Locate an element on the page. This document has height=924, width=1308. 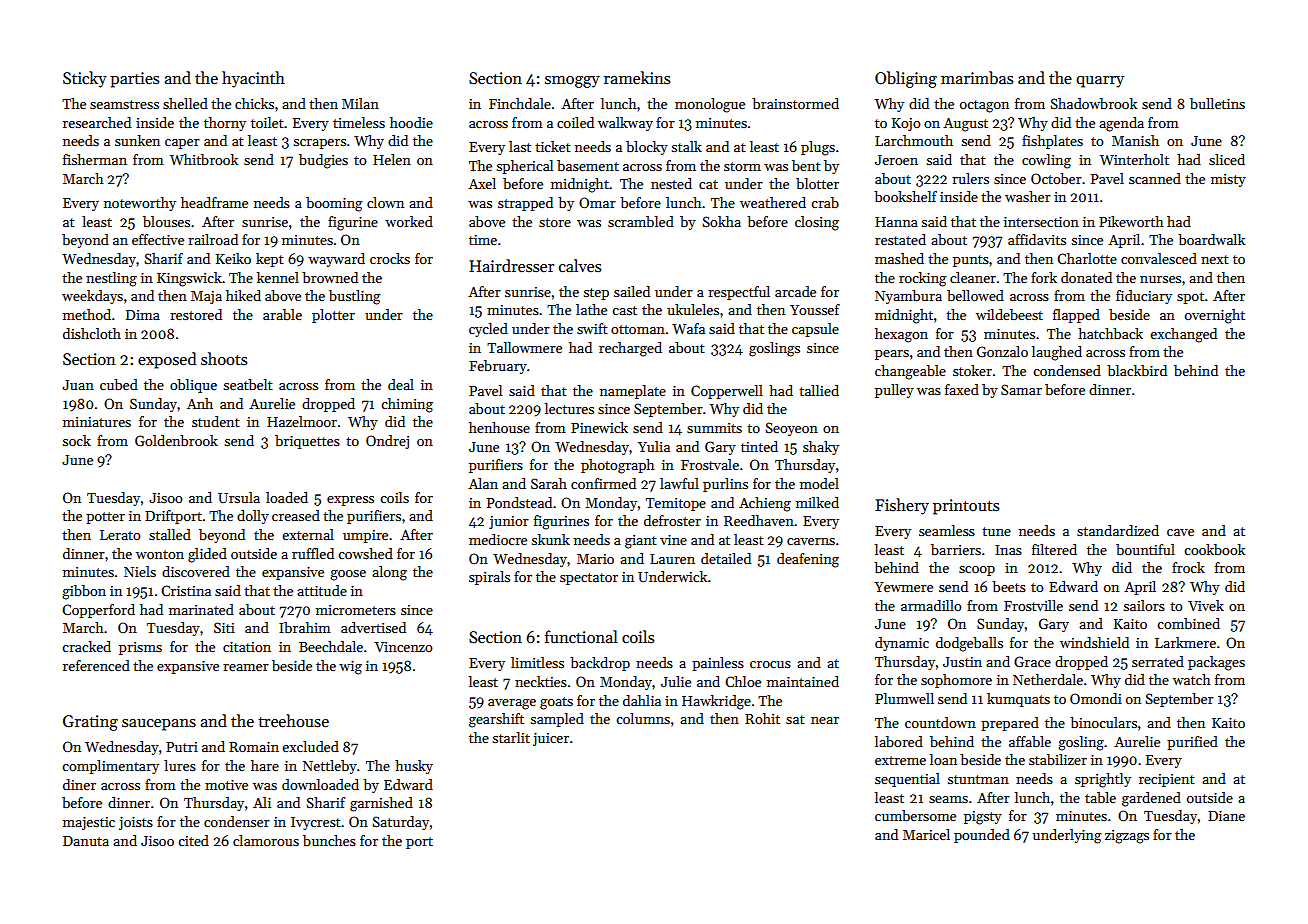
ramekins is located at coordinates (637, 77).
